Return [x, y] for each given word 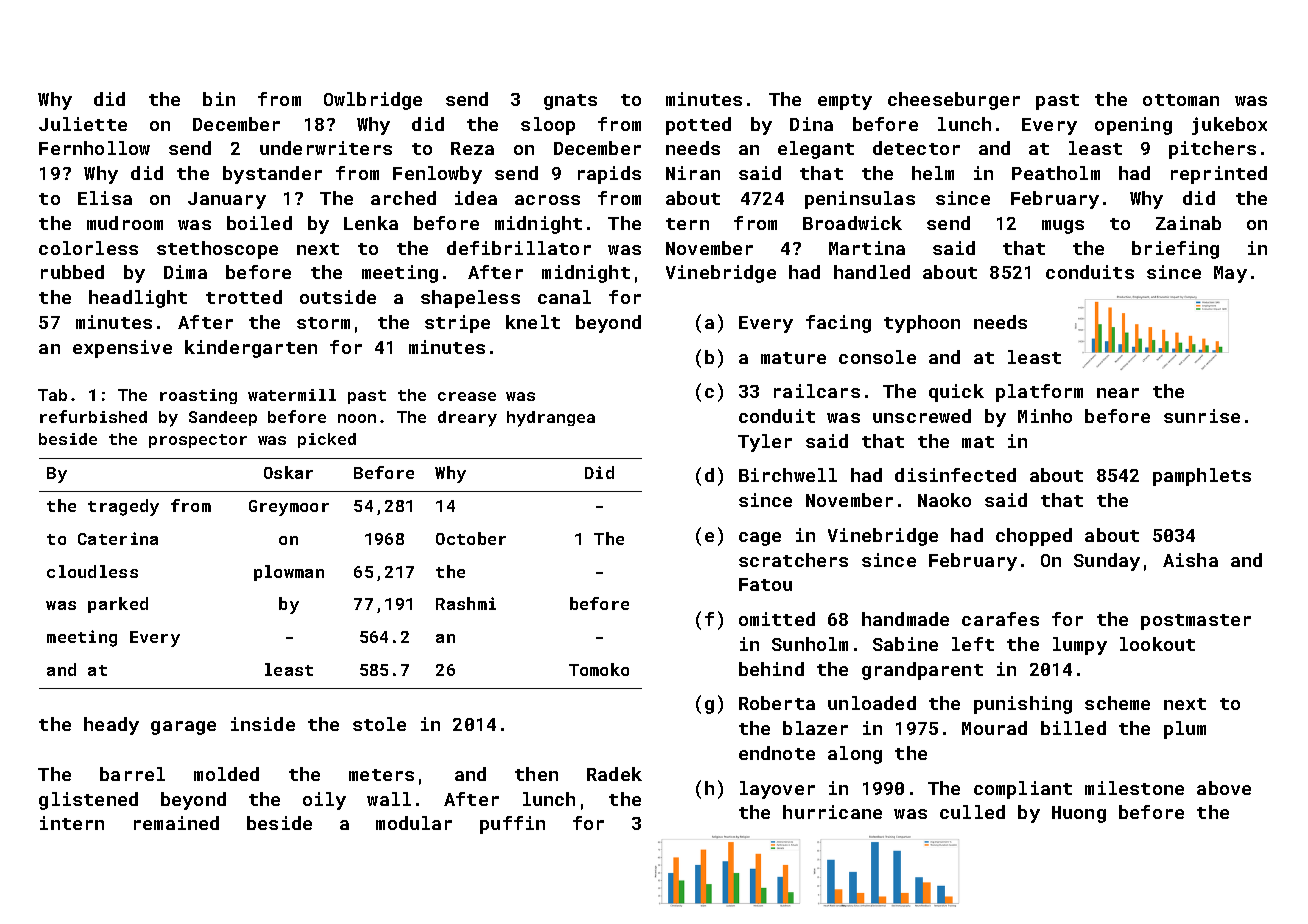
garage [183, 728]
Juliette [83, 124]
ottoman [1181, 100]
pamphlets [1202, 477]
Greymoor [289, 508]
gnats [570, 102]
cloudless [92, 571]
